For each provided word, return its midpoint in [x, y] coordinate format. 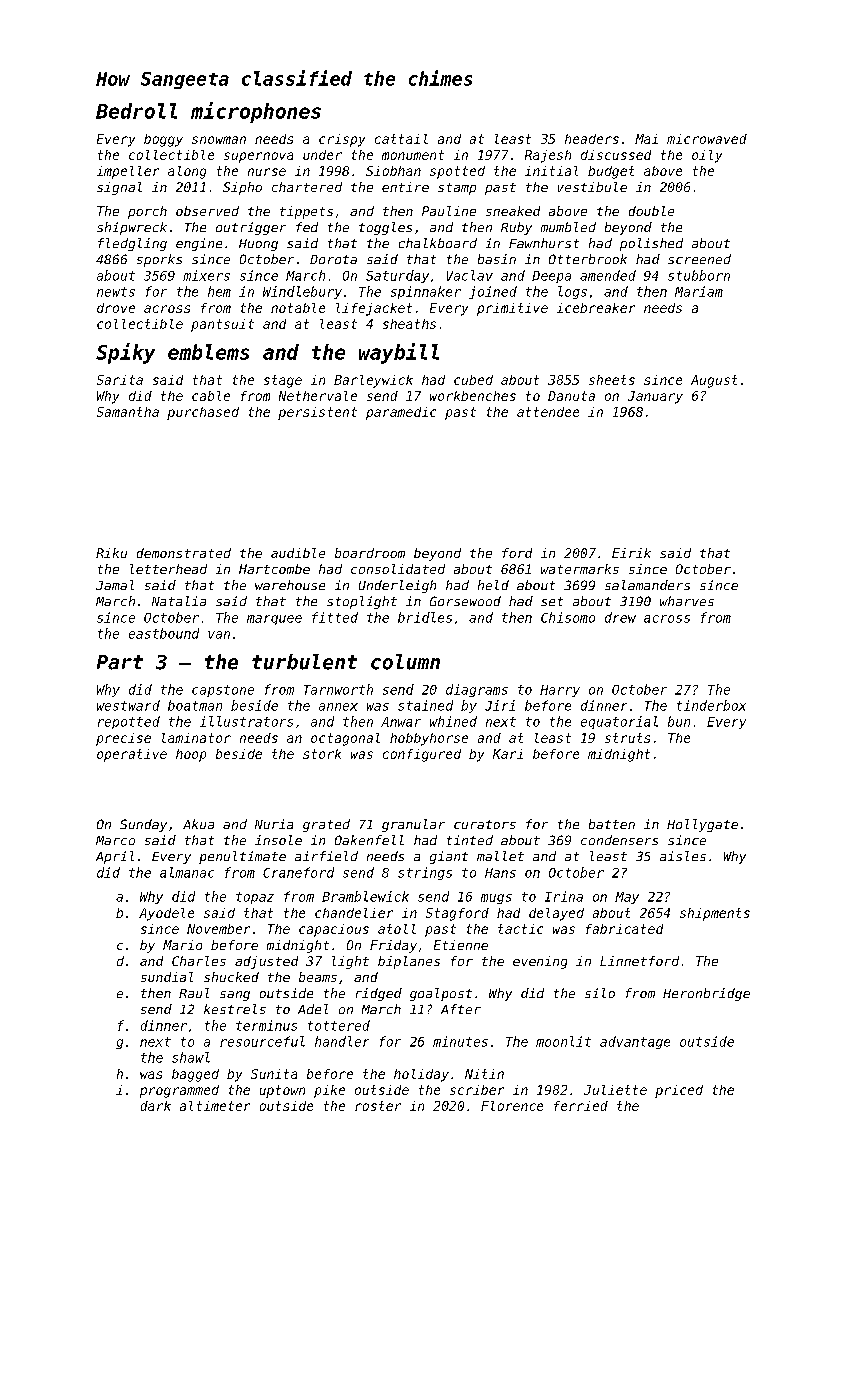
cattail [401, 139]
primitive [512, 309]
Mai [646, 139]
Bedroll [136, 111]
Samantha [128, 412]
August [714, 381]
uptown [282, 1091]
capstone [223, 691]
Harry [560, 691]
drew [620, 617]
